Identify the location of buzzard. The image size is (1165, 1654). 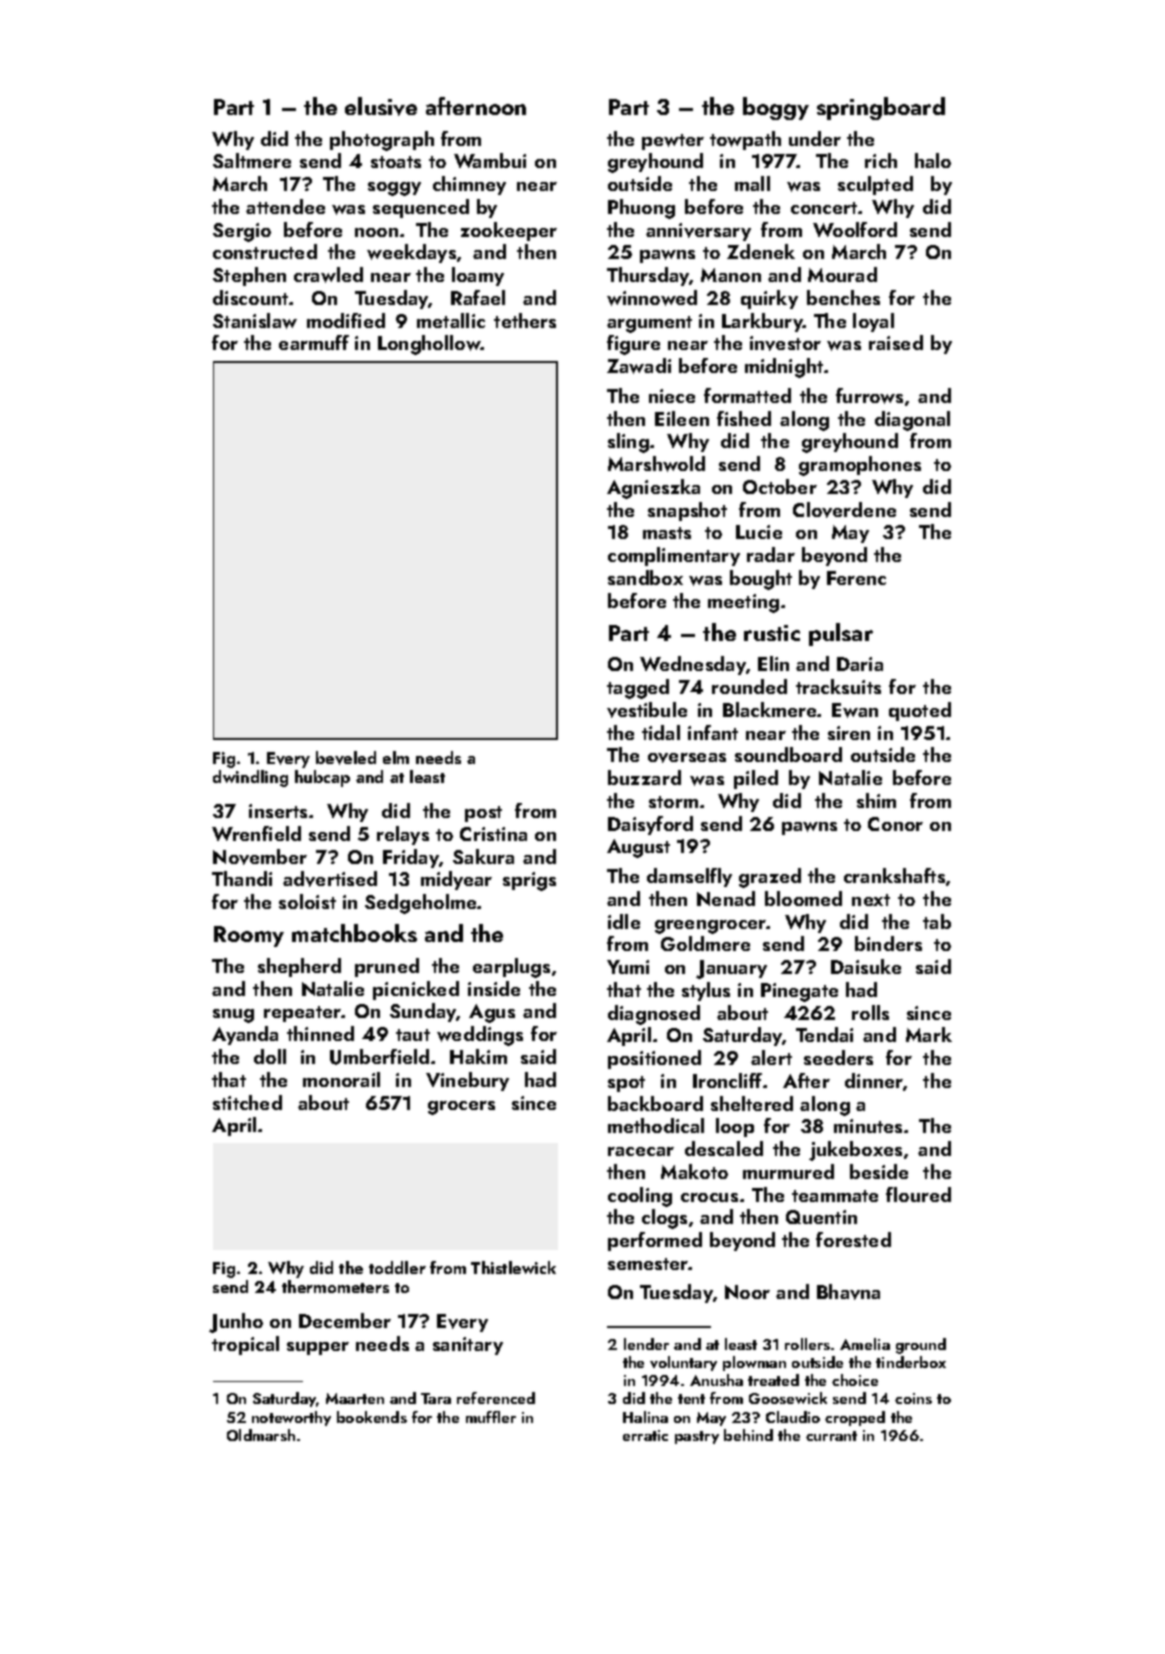
(644, 777).
